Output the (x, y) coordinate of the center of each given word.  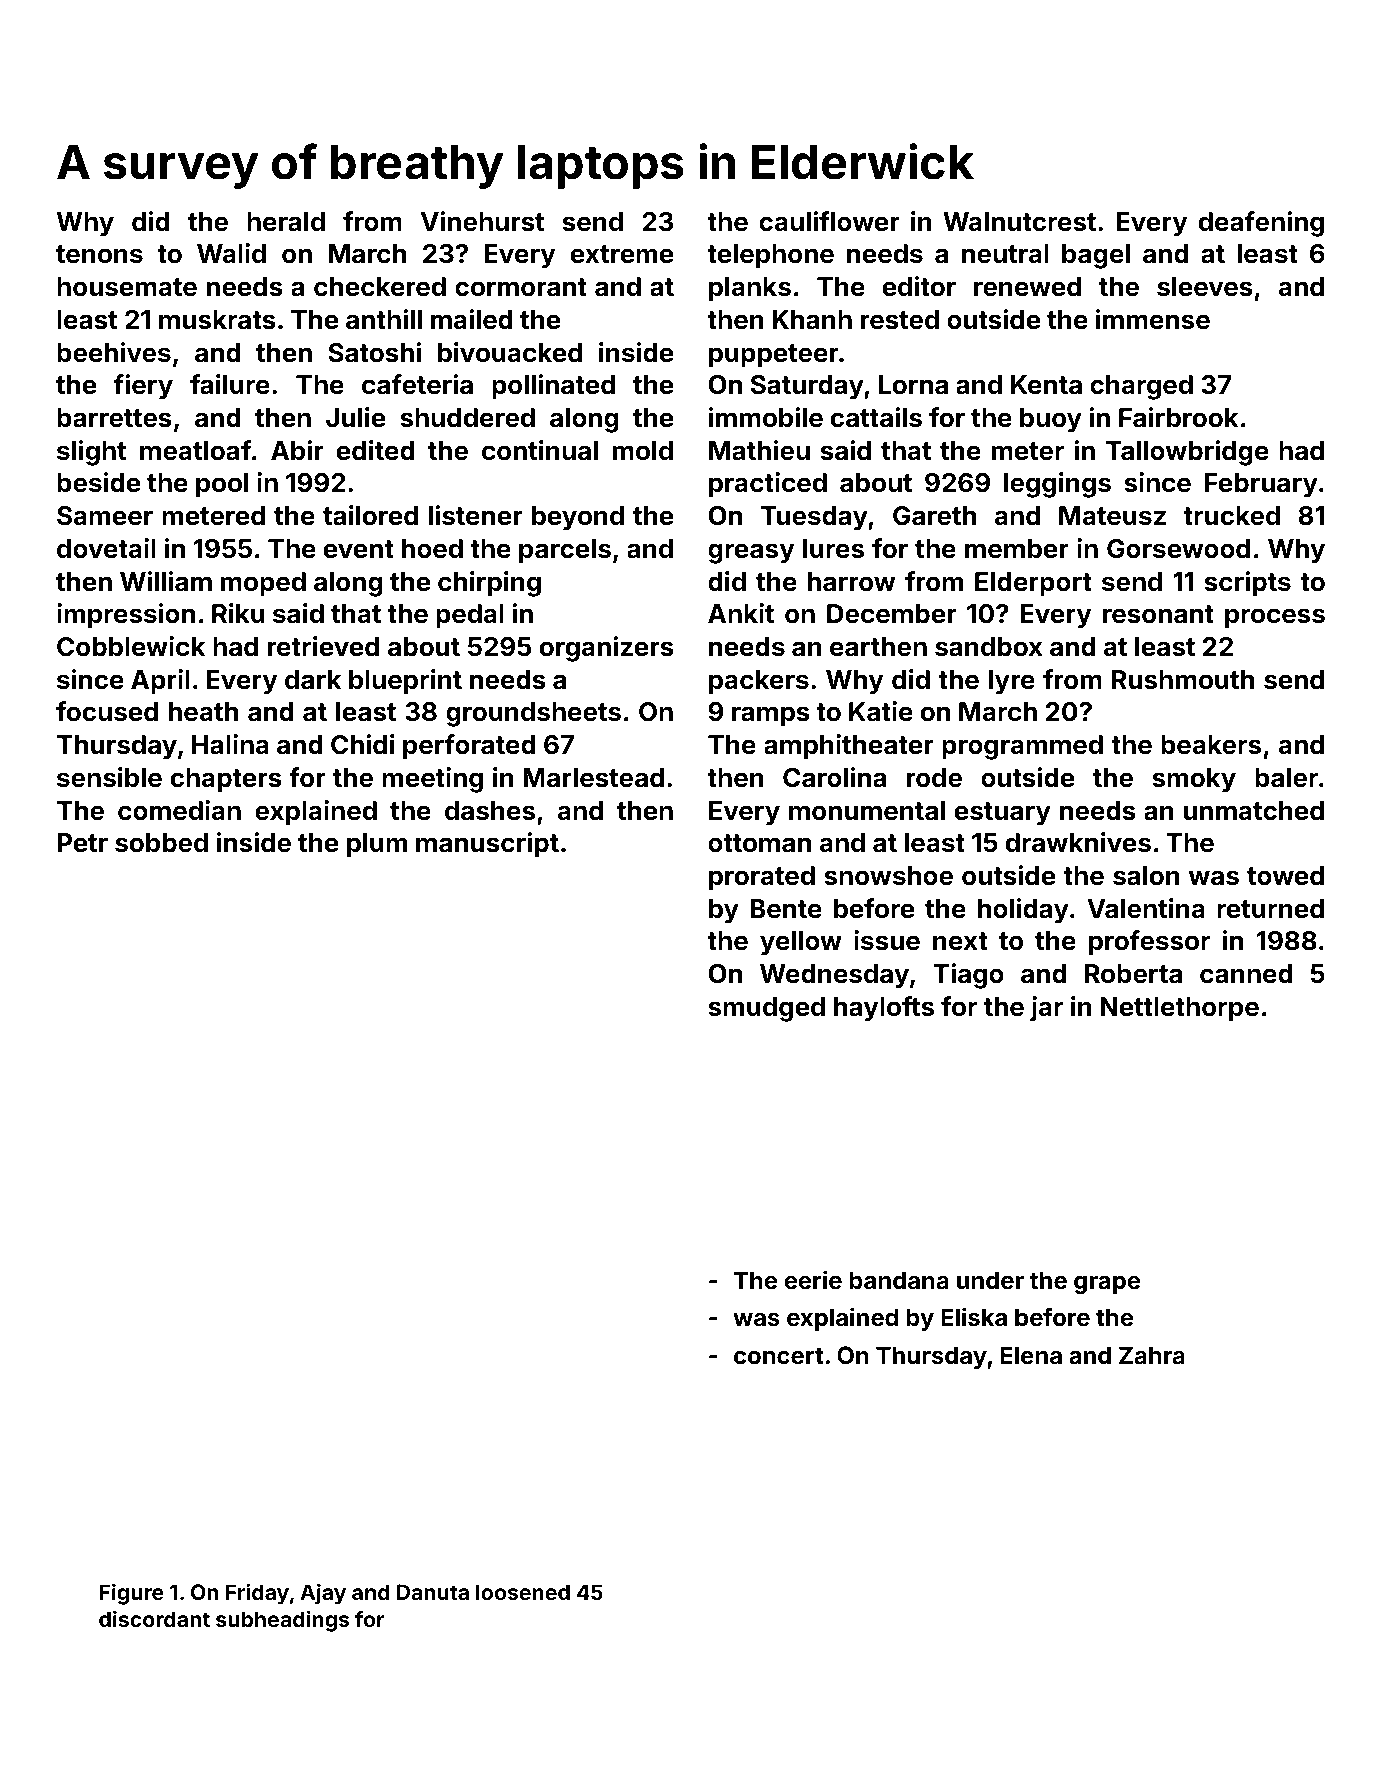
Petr (82, 843)
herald (286, 222)
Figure (132, 1594)
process (1275, 618)
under (990, 1280)
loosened (523, 1592)
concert (778, 1356)
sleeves (1205, 287)
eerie (813, 1280)
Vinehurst (482, 221)
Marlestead (593, 778)
